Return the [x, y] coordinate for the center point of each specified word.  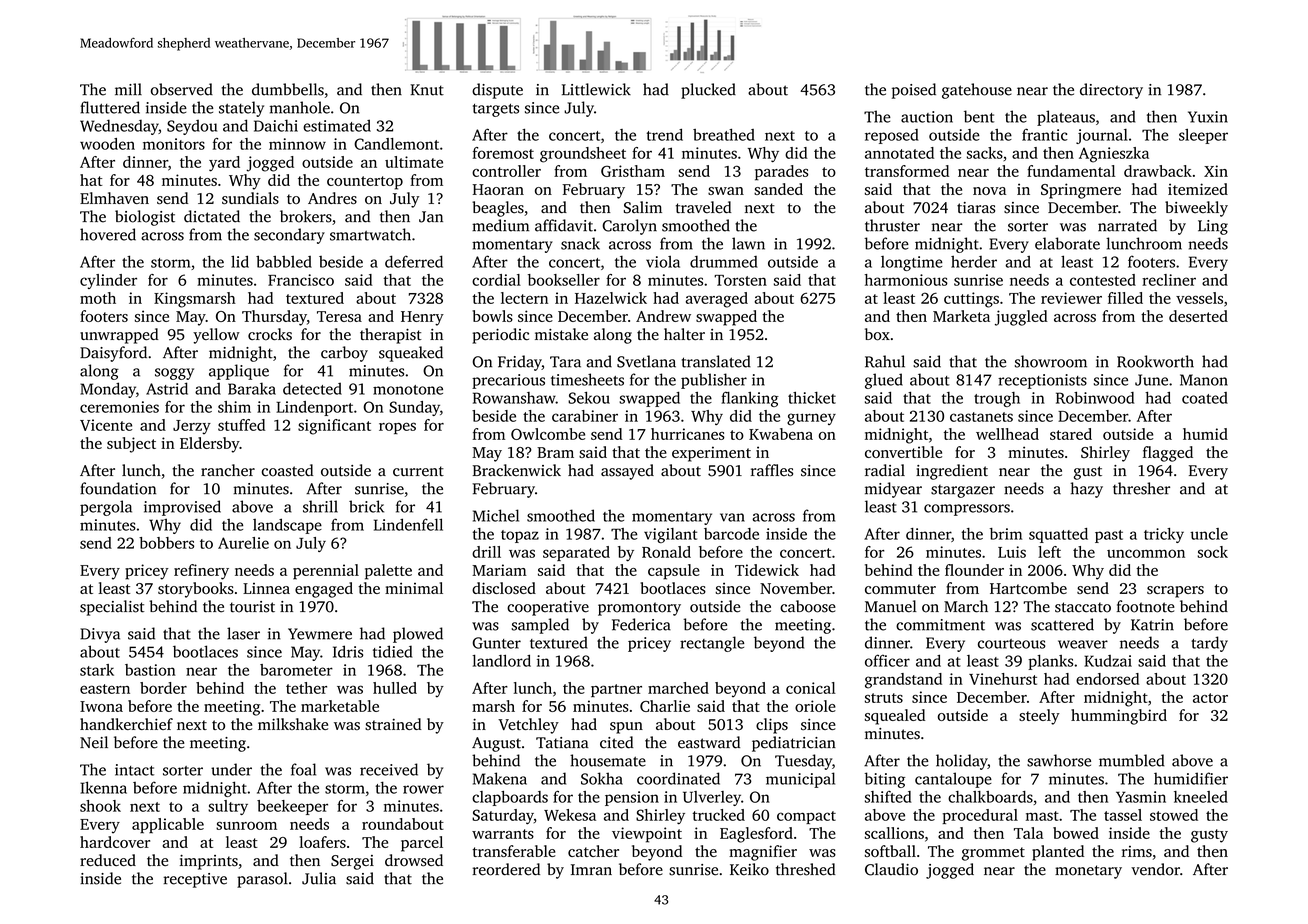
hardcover [115, 842]
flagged [1168, 454]
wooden [107, 144]
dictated [212, 216]
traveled [704, 207]
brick [366, 506]
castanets [981, 417]
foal [303, 769]
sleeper [1203, 136]
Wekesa [570, 815]
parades [781, 173]
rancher [228, 470]
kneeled [1201, 797]
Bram [555, 452]
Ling [1213, 227]
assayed [627, 472]
